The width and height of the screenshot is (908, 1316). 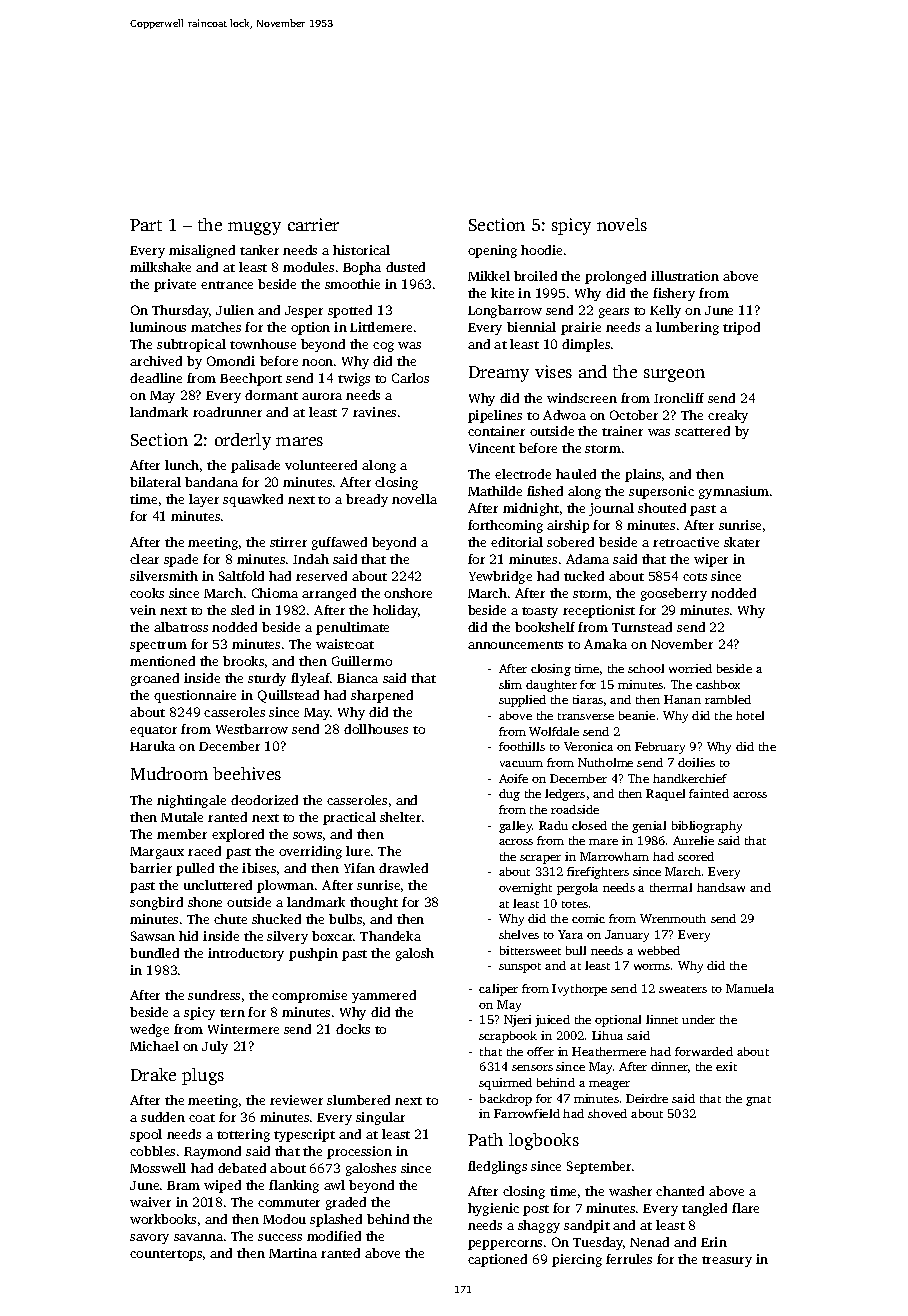 What do you see at coordinates (361, 250) in the screenshot?
I see `historical` at bounding box center [361, 250].
